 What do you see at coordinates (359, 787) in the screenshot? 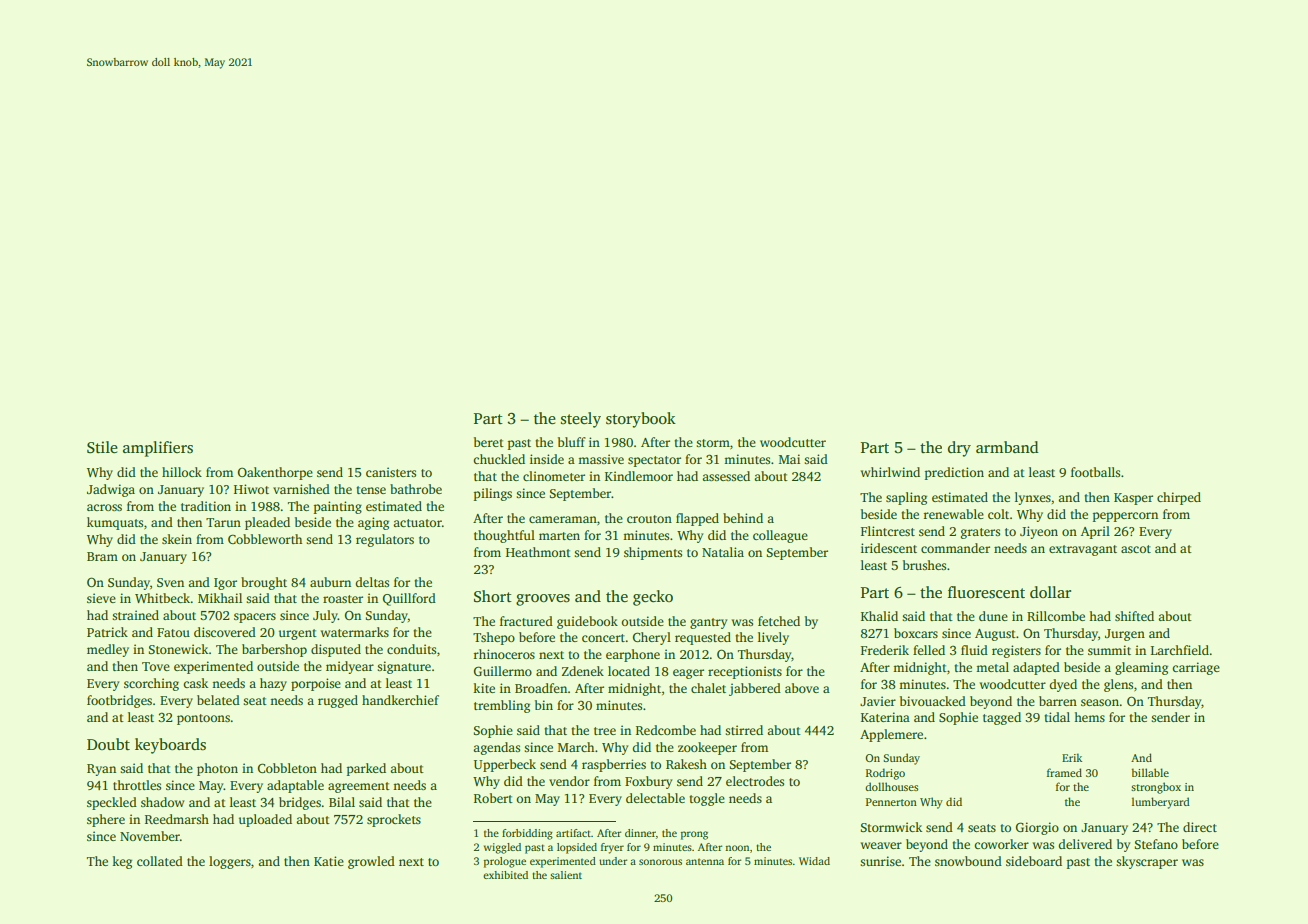
I see `agreement` at bounding box center [359, 787].
